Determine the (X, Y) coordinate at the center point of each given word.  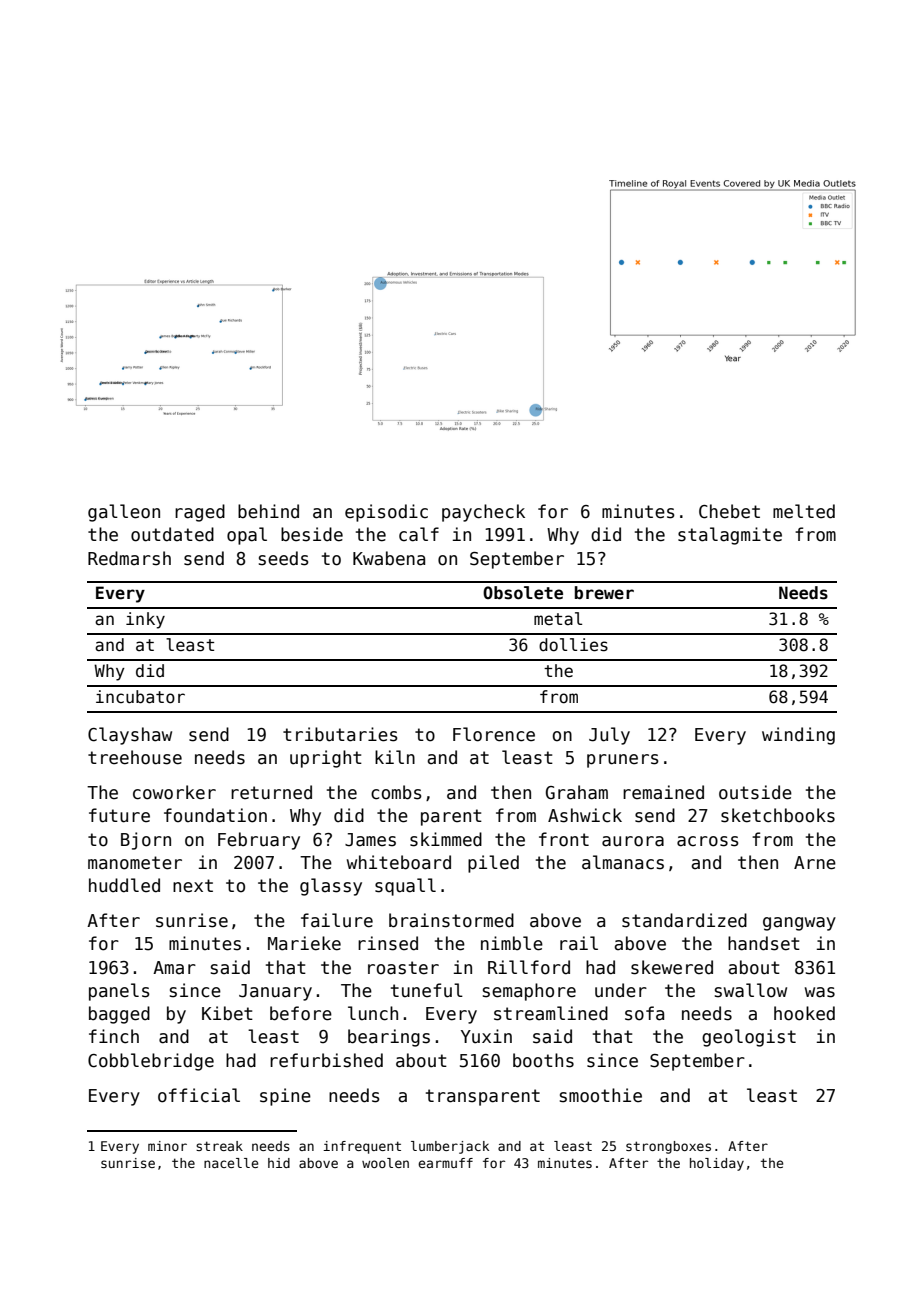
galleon (124, 513)
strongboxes (668, 1147)
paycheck (483, 513)
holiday (717, 1164)
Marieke (304, 943)
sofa (644, 1013)
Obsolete (523, 593)
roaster (403, 968)
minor (167, 1146)
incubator (140, 697)
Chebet (729, 511)
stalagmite (730, 536)
